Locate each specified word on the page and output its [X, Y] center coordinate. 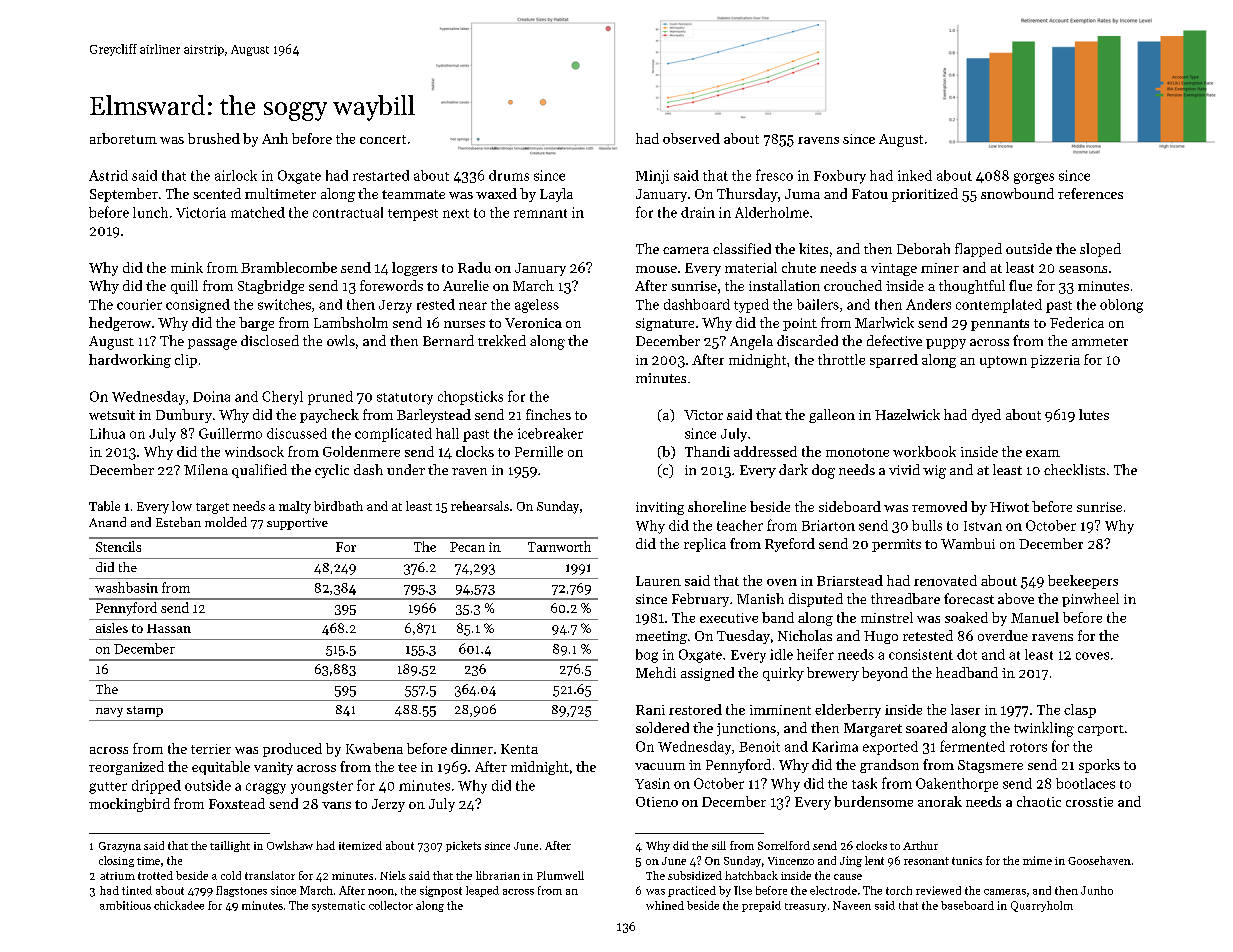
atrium [117, 876]
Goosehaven [1099, 860]
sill [719, 845]
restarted [381, 175]
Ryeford [790, 545]
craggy [266, 788]
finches [548, 414]
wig [934, 472]
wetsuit [112, 415]
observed [691, 138]
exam [1043, 453]
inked [915, 175]
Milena [206, 469]
